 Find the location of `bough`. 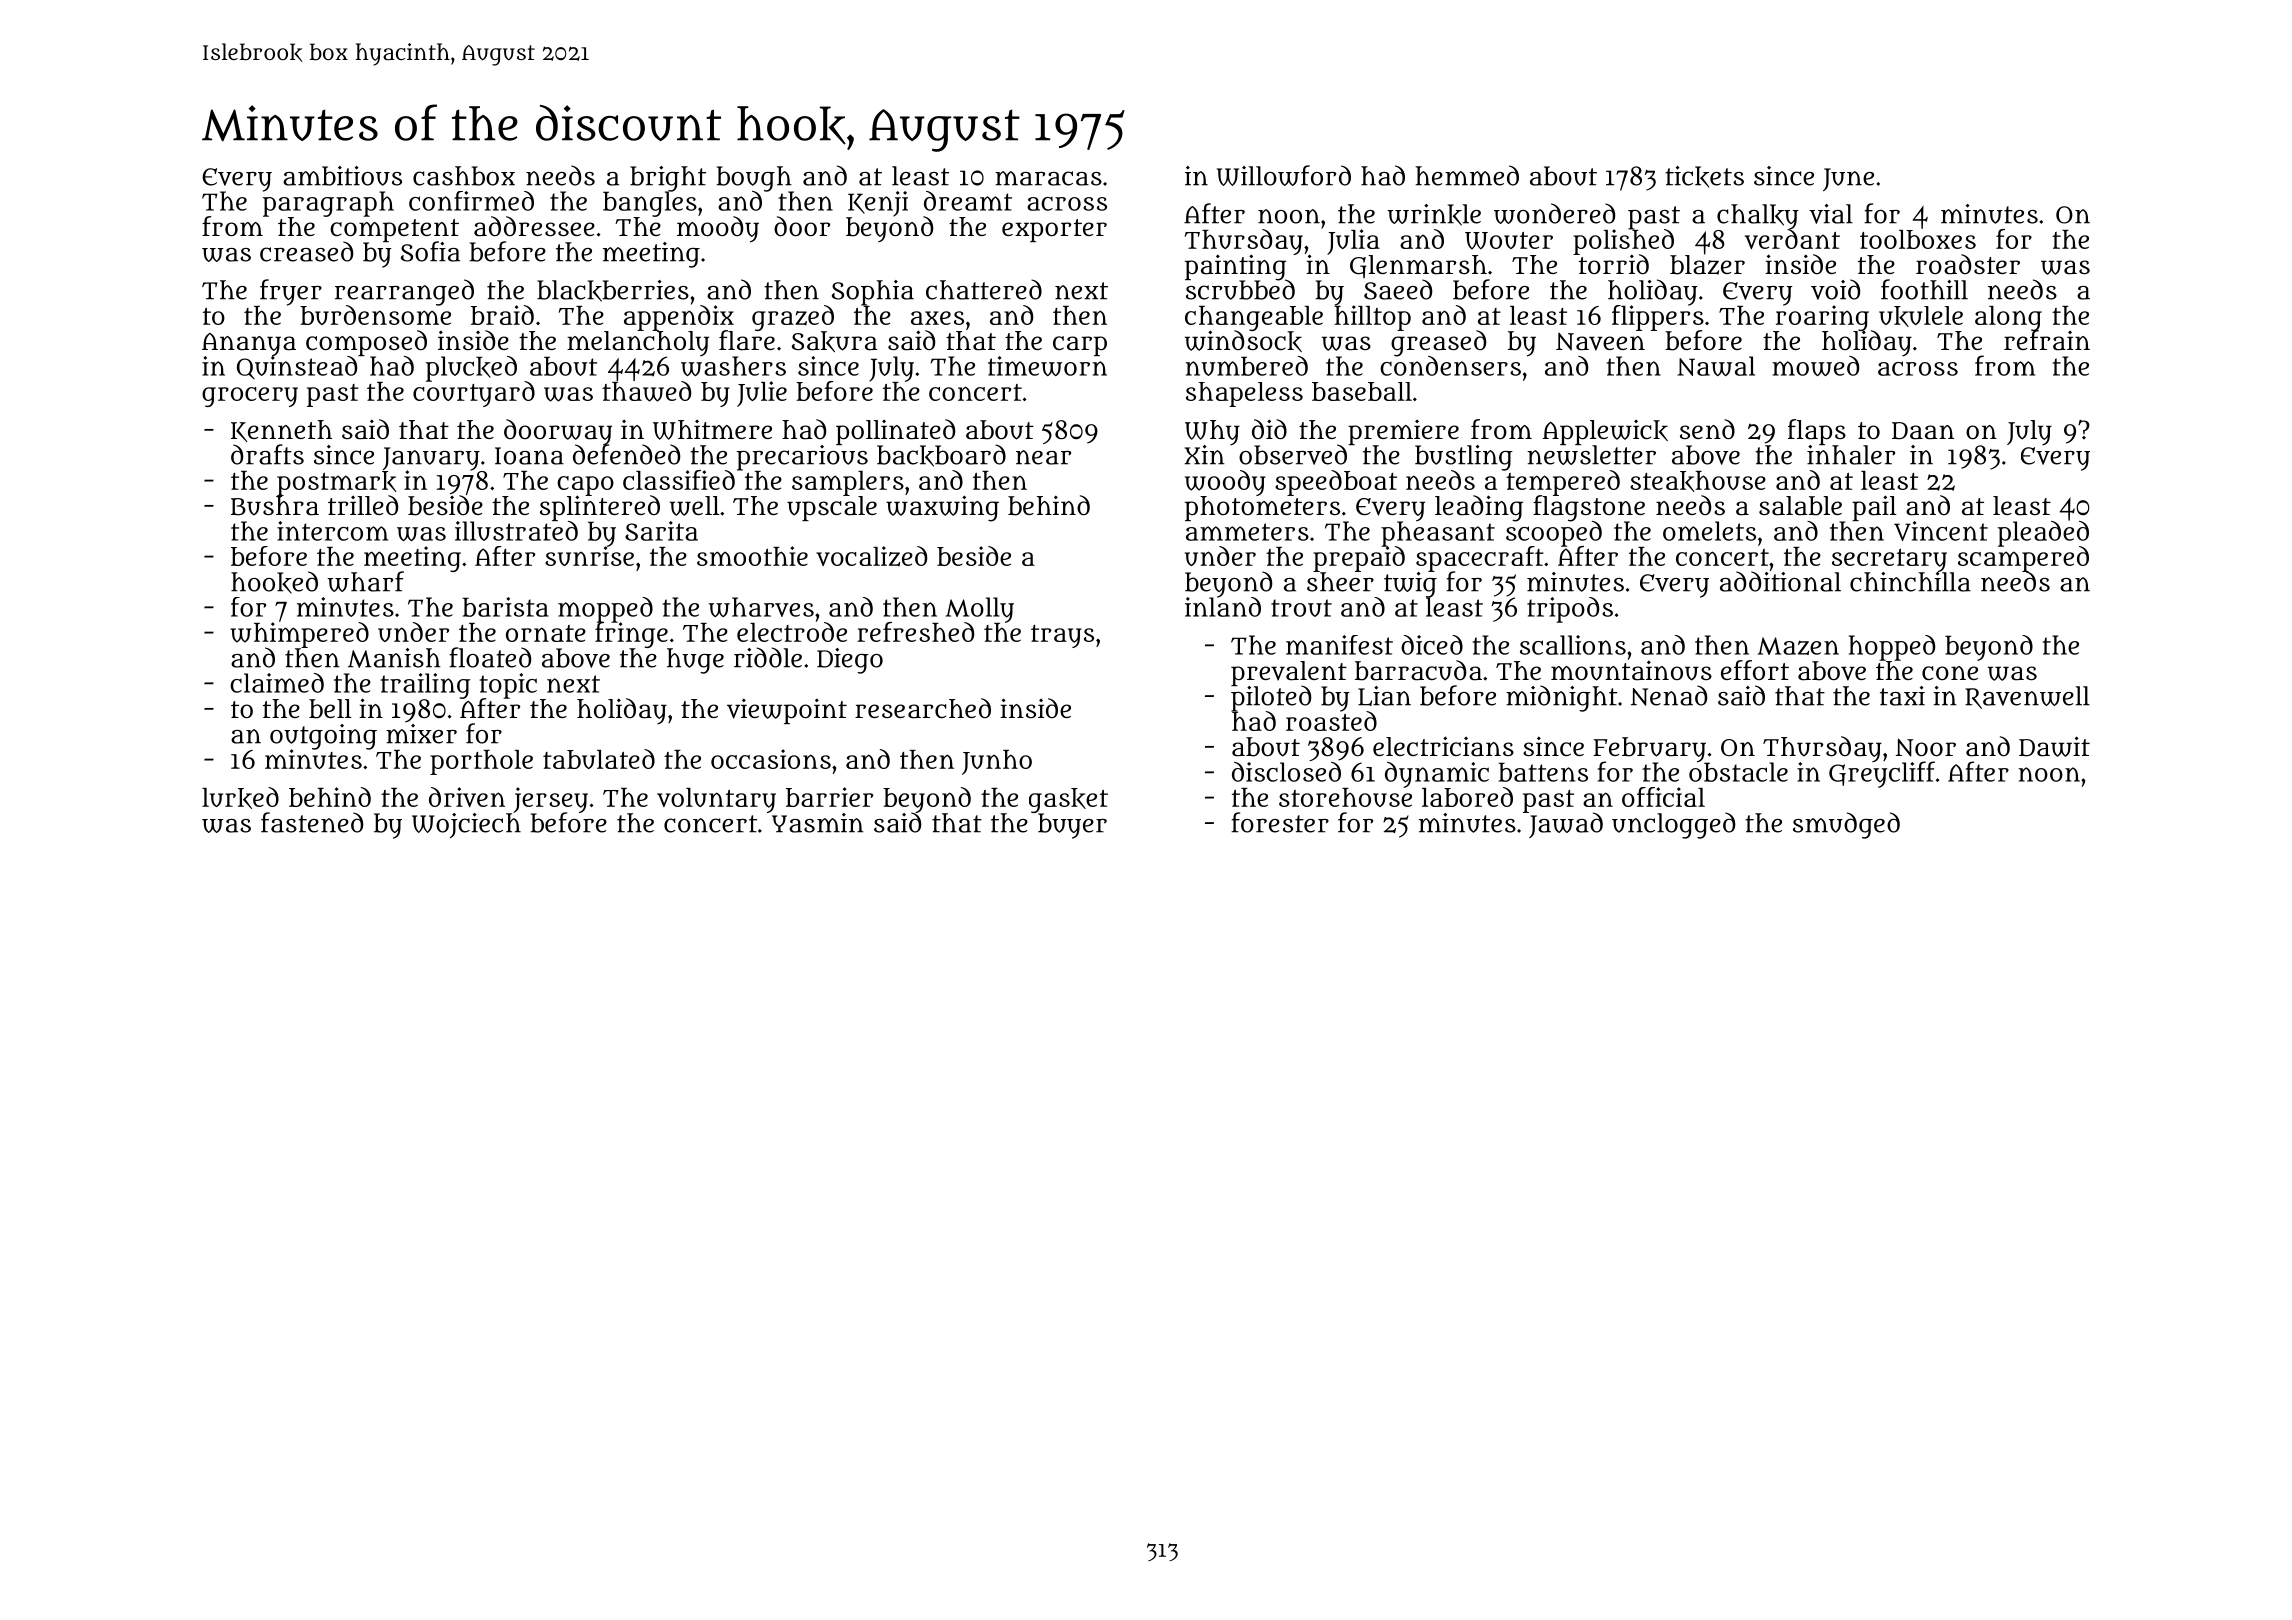

bough is located at coordinates (754, 178).
